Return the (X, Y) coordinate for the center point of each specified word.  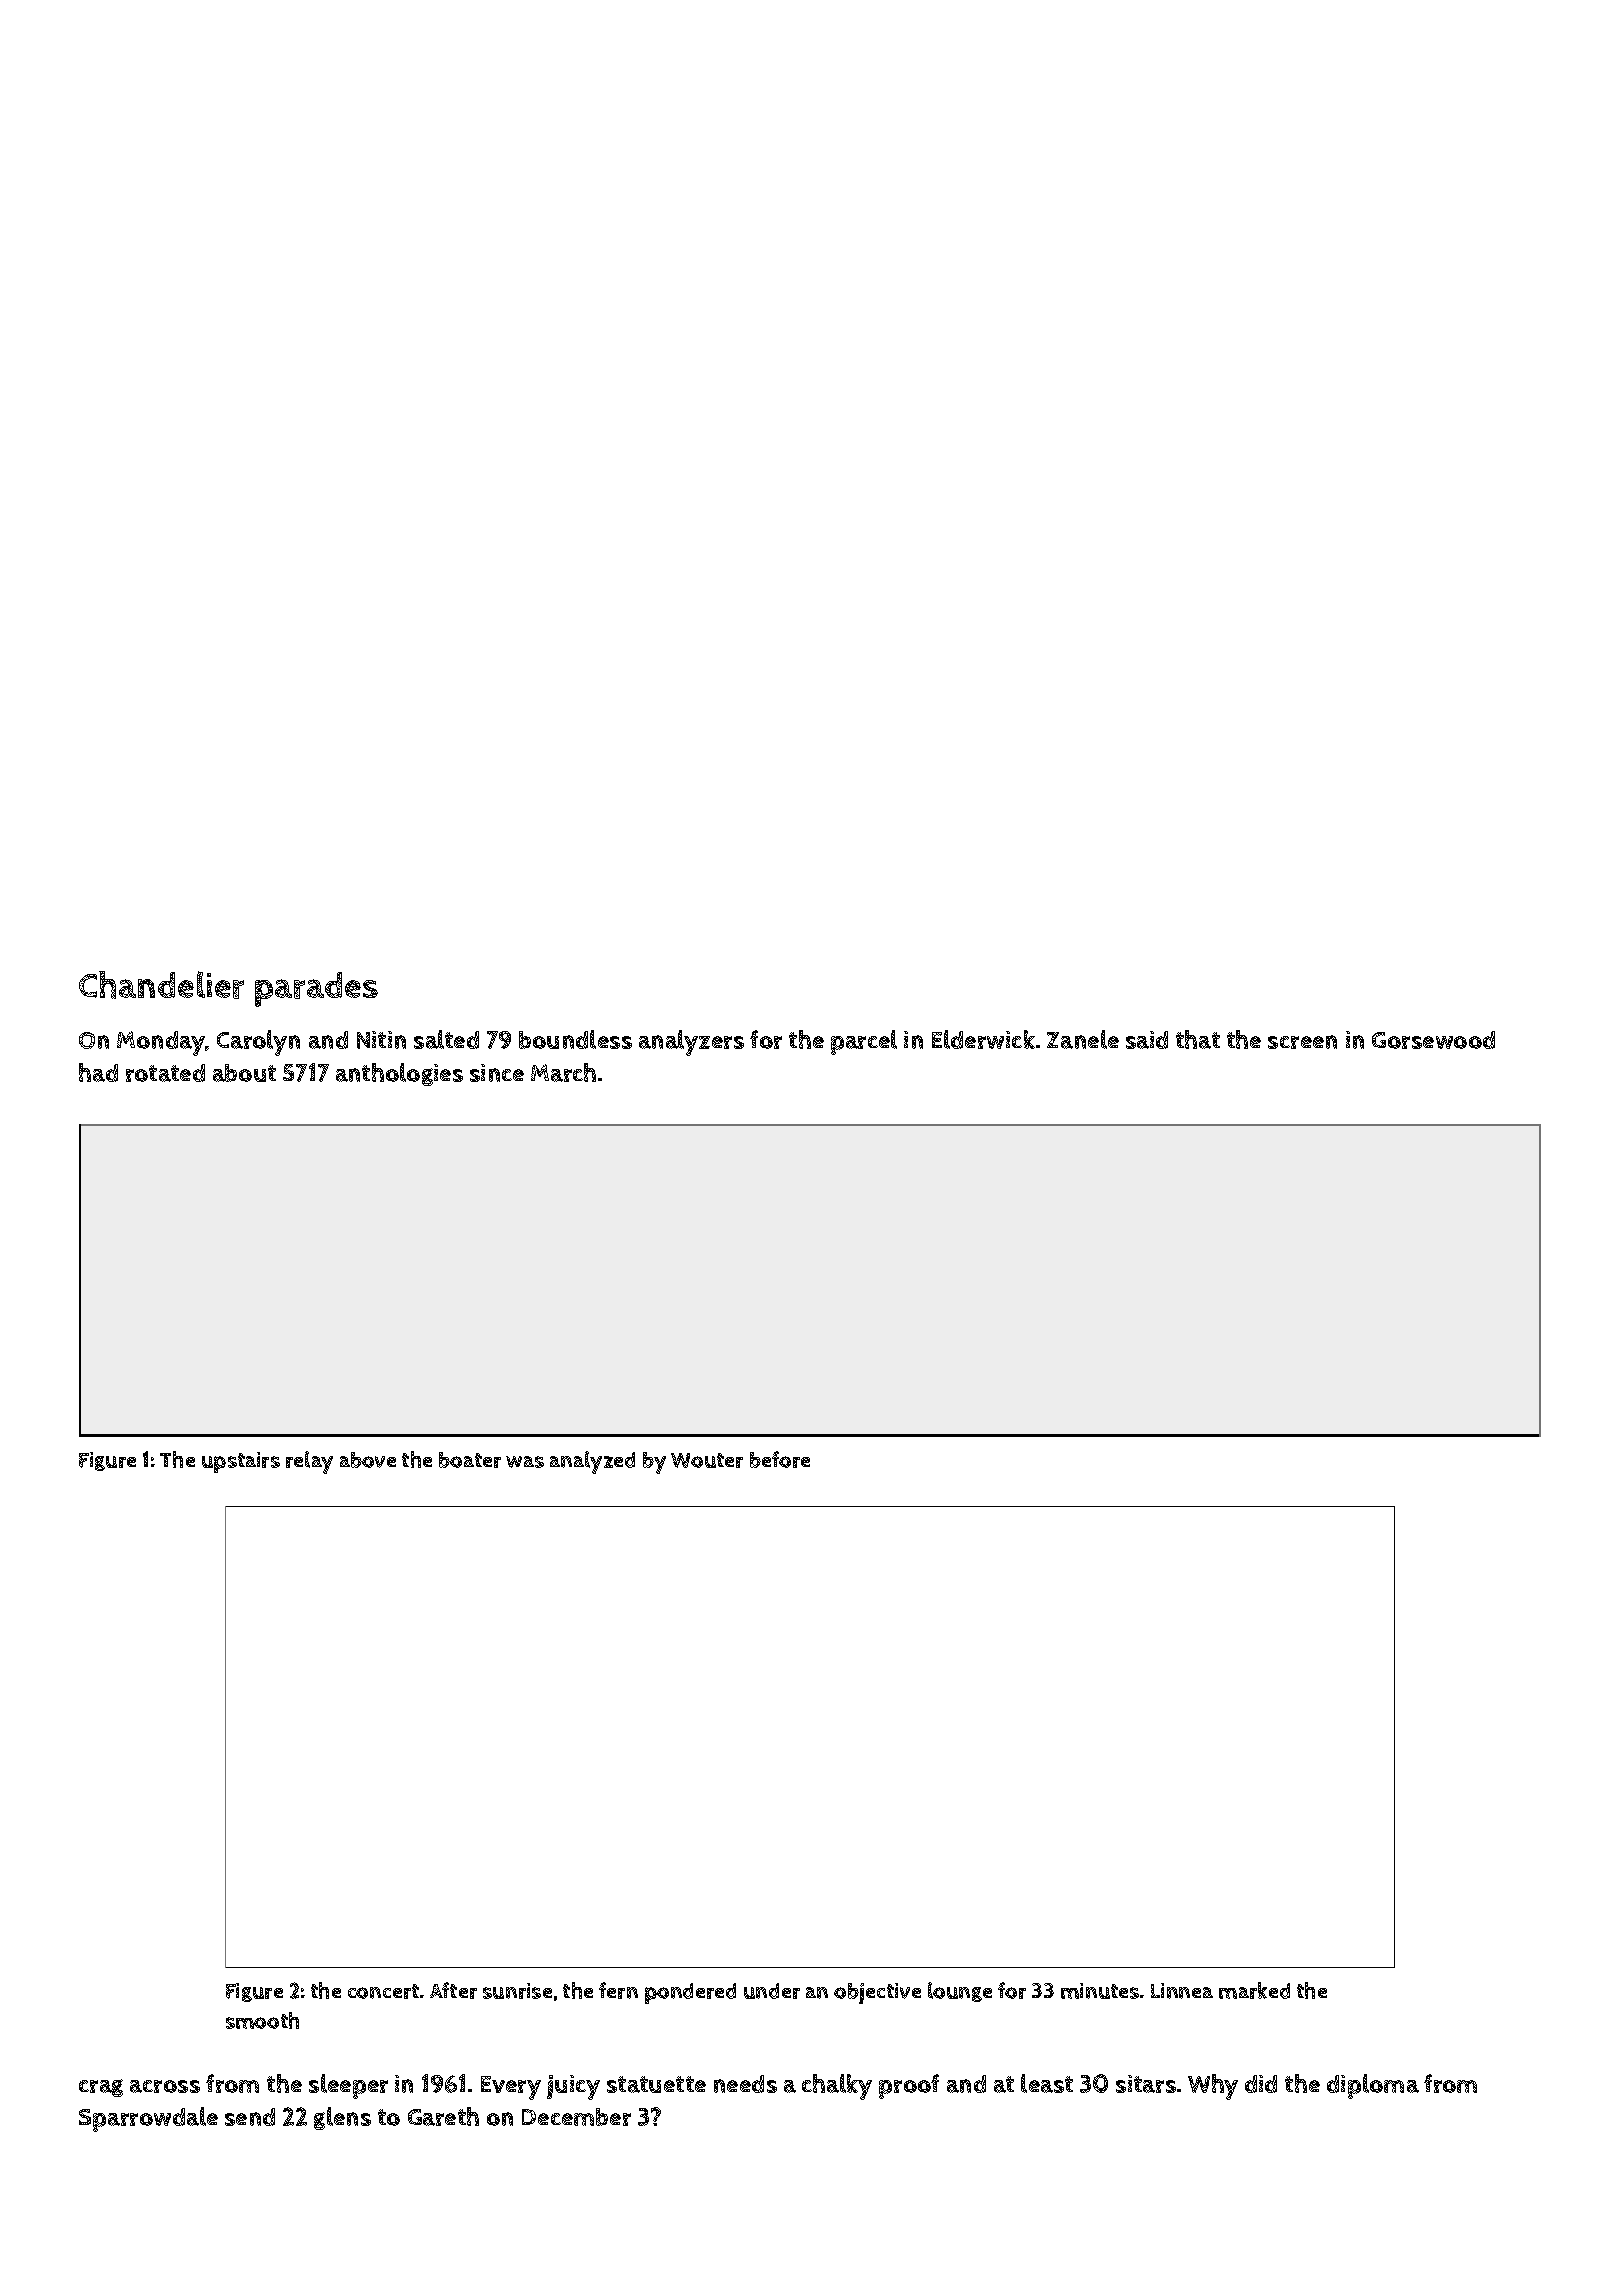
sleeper (348, 2086)
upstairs (241, 1462)
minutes (1100, 1991)
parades (316, 989)
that (1198, 1039)
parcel (864, 1042)
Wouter (707, 1460)
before (780, 1459)
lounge (960, 1992)
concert (383, 1991)
